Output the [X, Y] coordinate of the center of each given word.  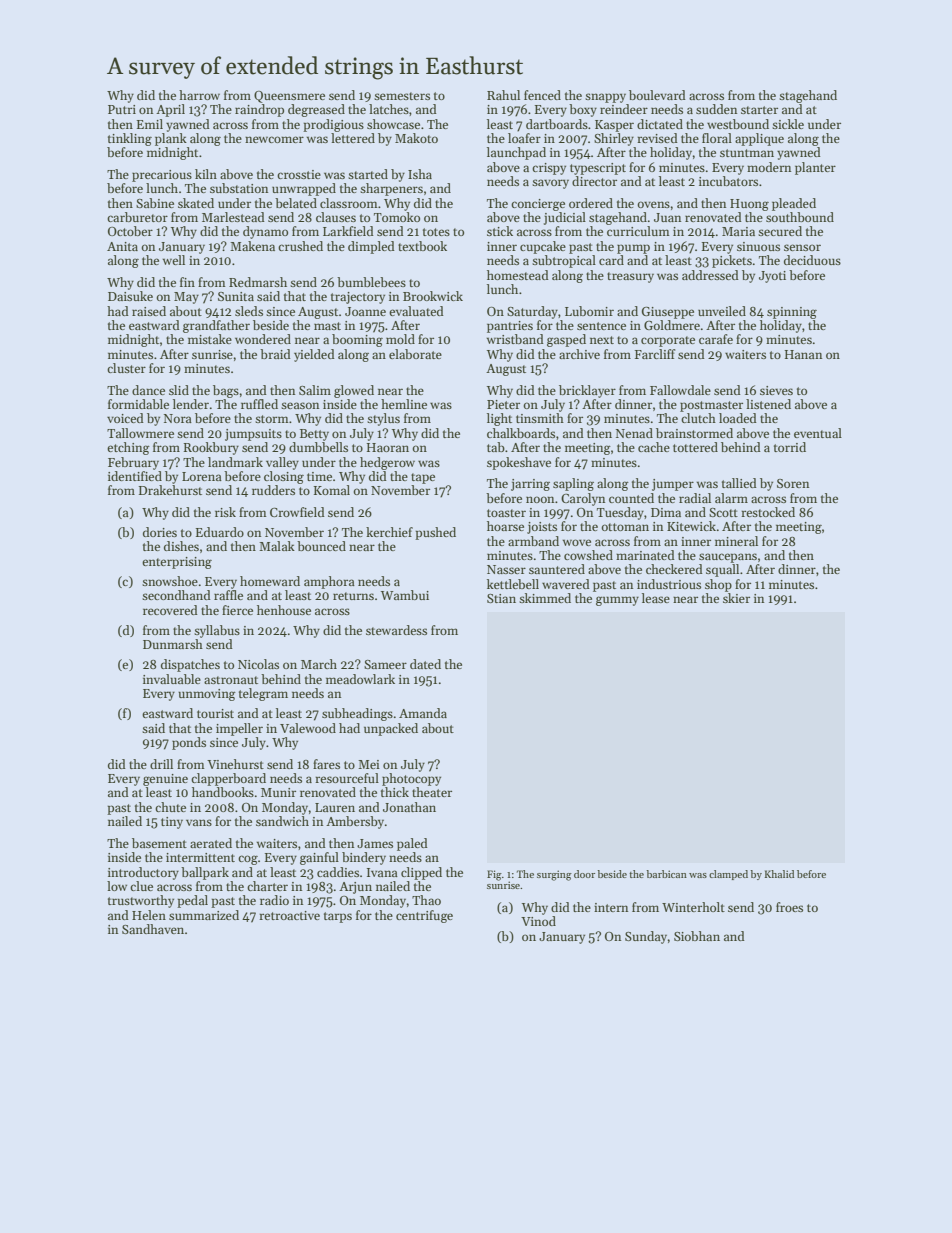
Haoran [388, 447]
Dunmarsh [173, 644]
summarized [204, 915]
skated [196, 203]
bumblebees [371, 282]
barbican [666, 874]
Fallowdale [680, 390]
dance [148, 390]
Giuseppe [668, 313]
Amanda [423, 713]
